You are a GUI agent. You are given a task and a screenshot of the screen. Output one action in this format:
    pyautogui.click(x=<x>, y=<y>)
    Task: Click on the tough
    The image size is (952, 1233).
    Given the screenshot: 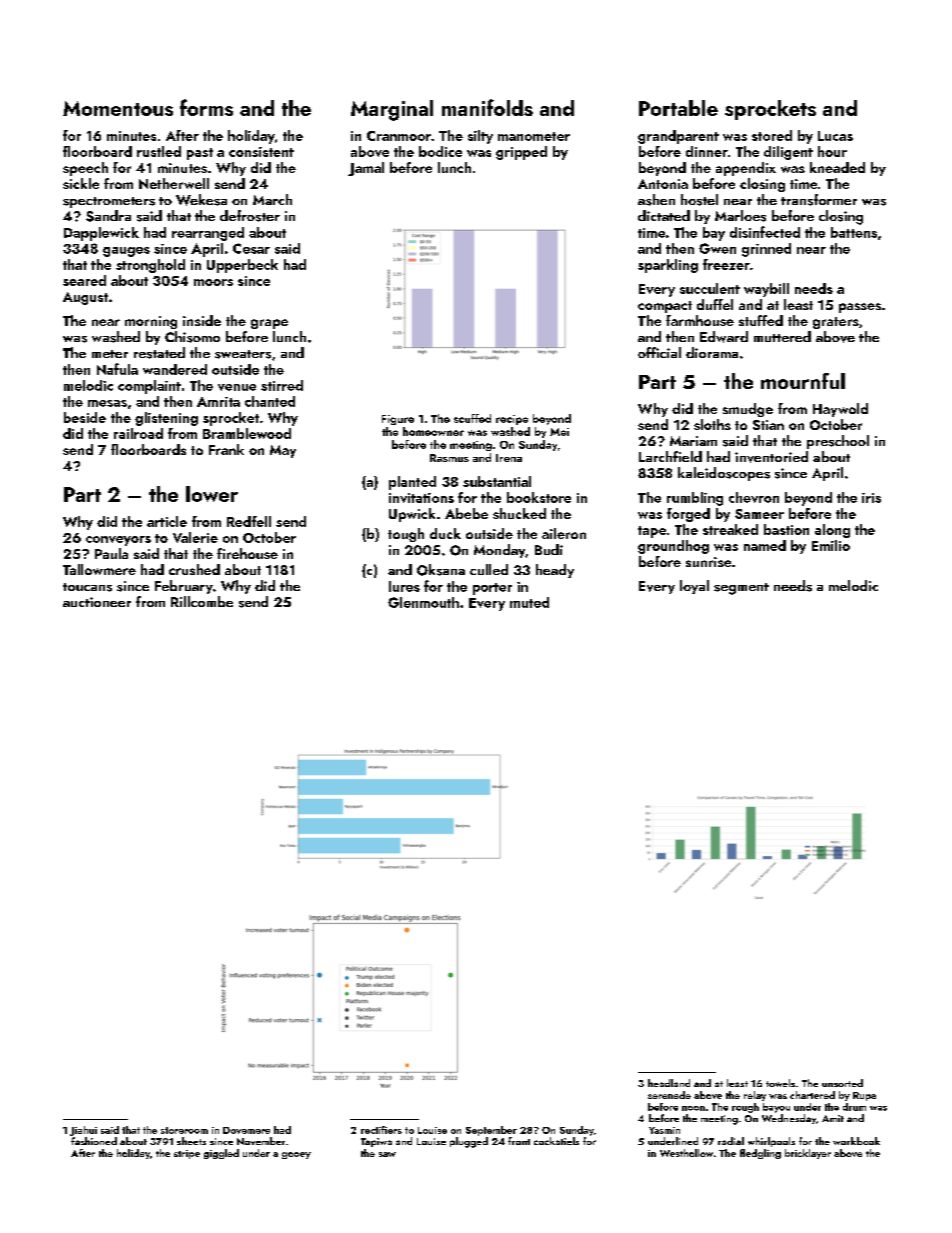 What is the action you would take?
    pyautogui.click(x=406, y=535)
